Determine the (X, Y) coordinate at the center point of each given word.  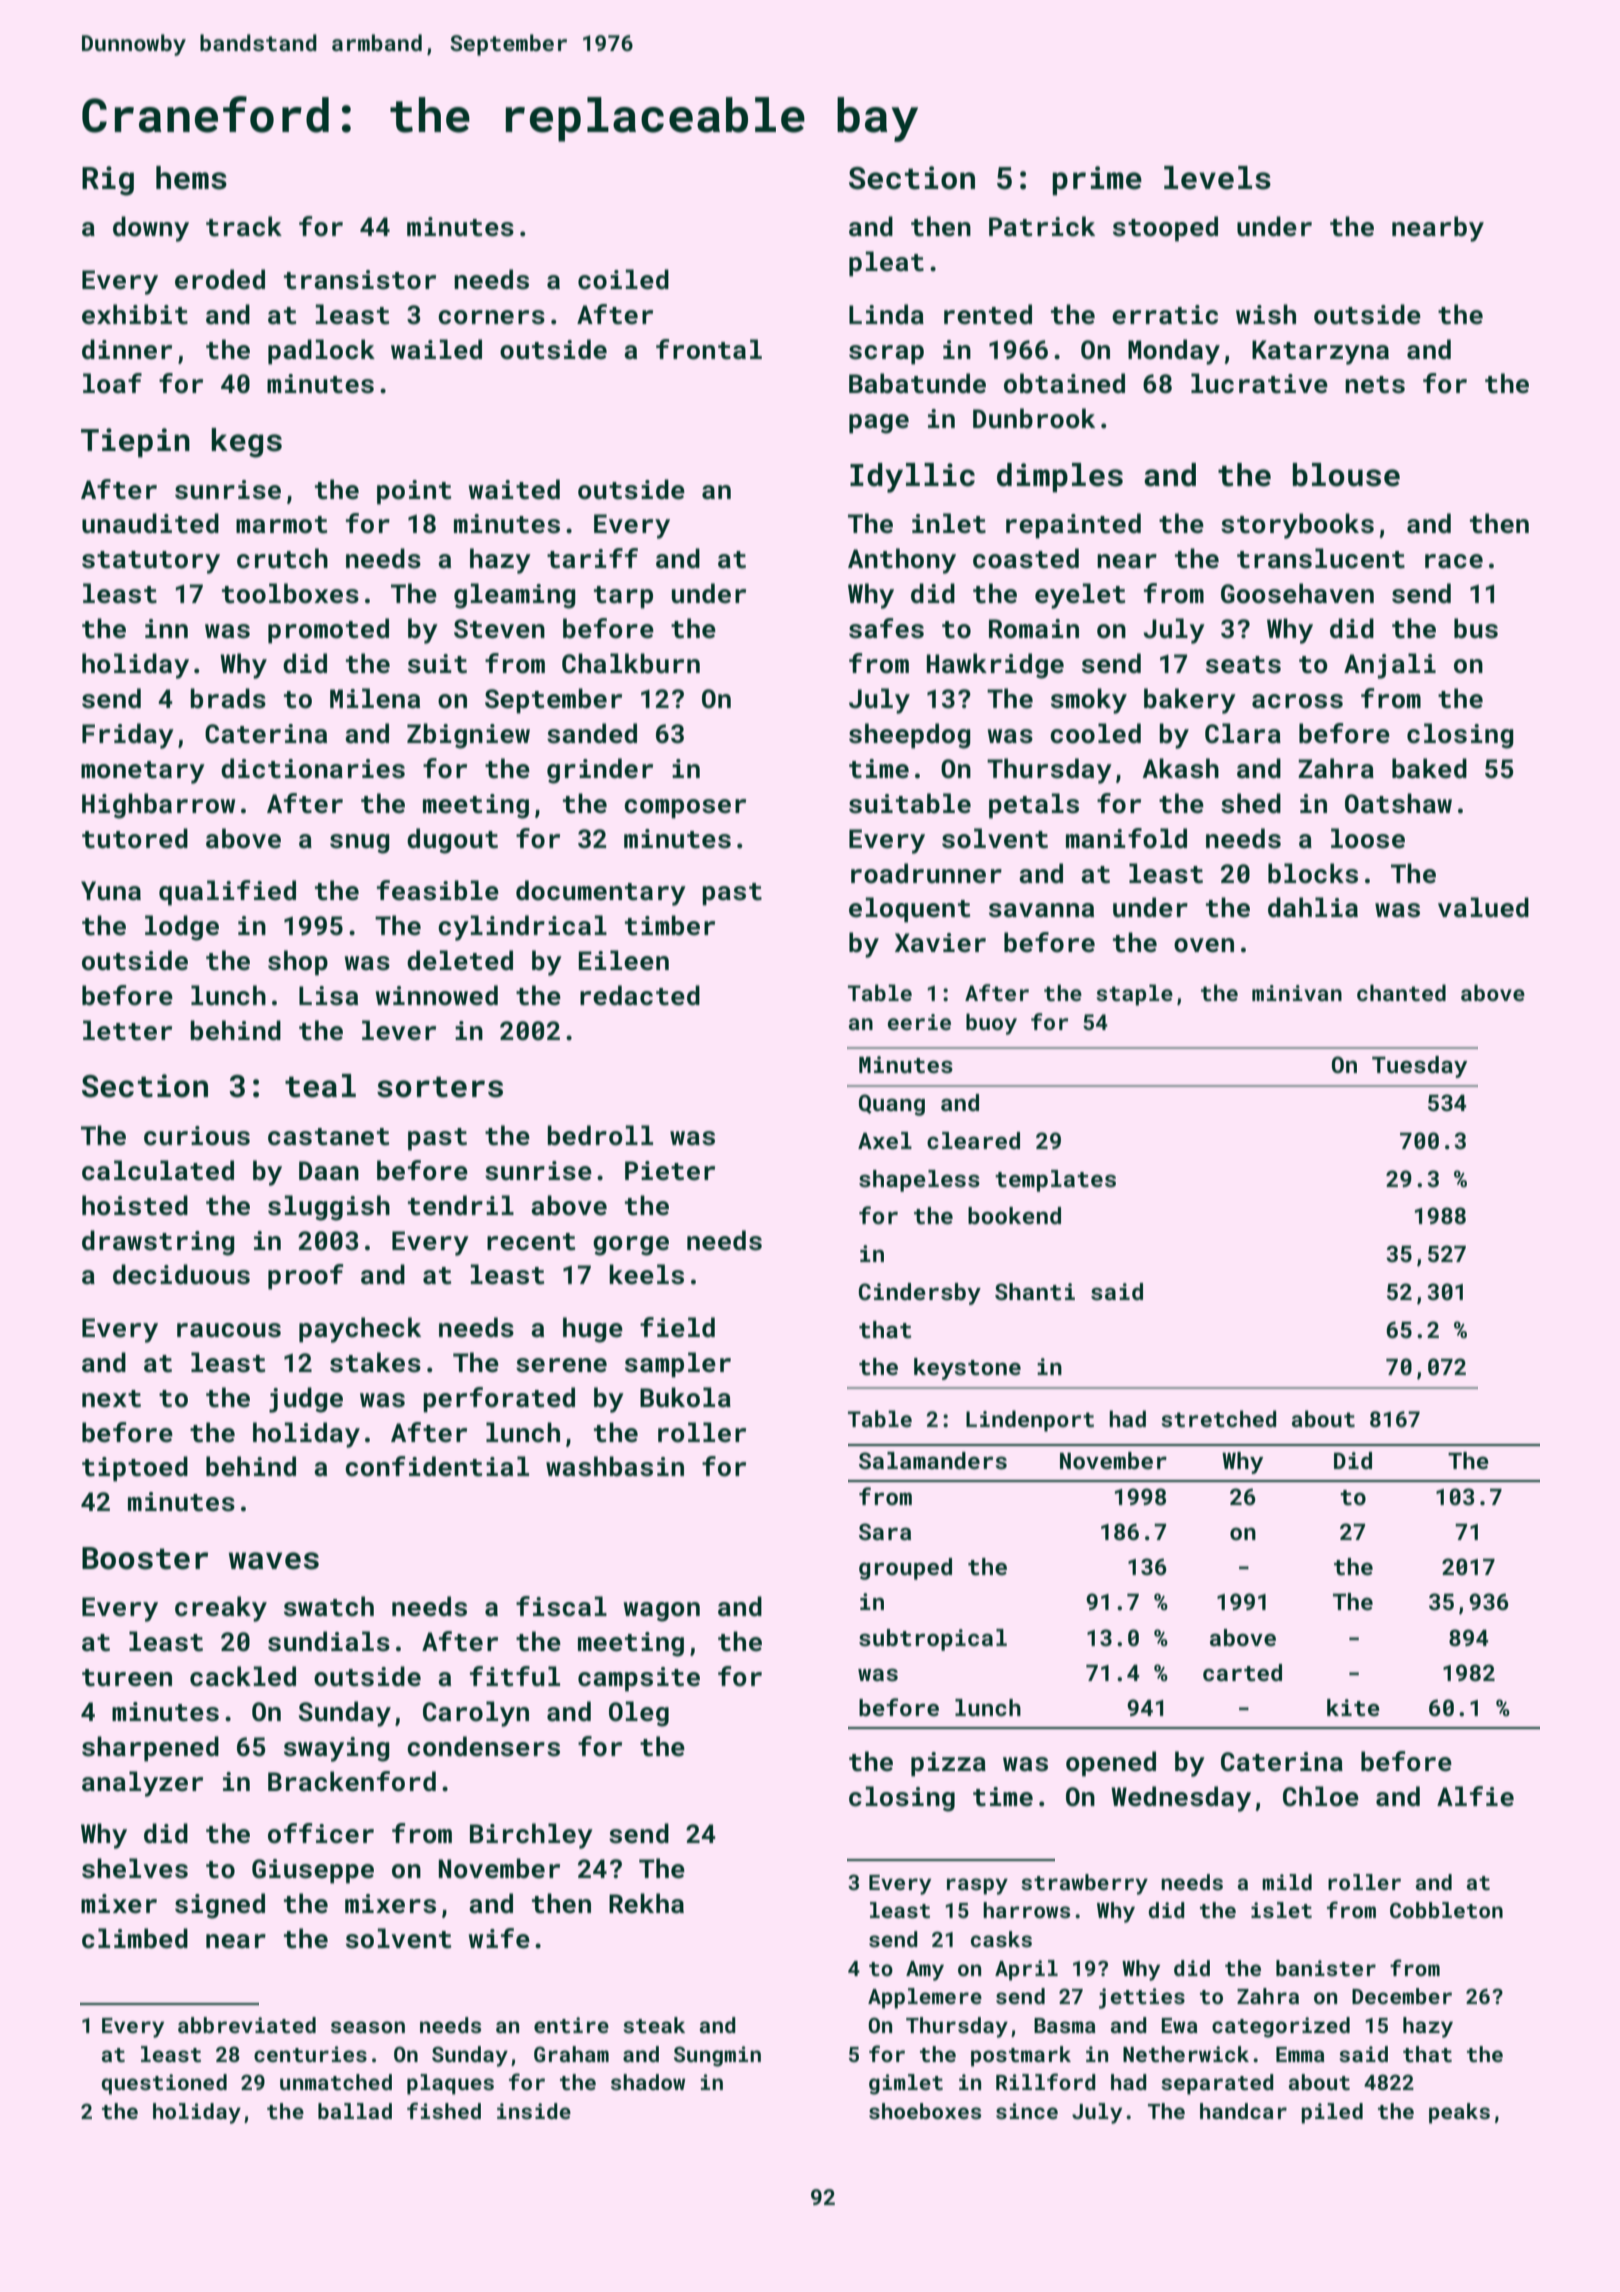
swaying (337, 1749)
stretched (1218, 1418)
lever (399, 1030)
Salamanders (933, 1460)
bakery (1190, 701)
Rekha (646, 1903)
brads (228, 698)
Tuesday (1419, 1067)
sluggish (329, 1208)
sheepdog (910, 736)
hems (191, 178)
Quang (892, 1105)
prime (1097, 181)
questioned (164, 2084)
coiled (623, 279)
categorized (1281, 2027)
